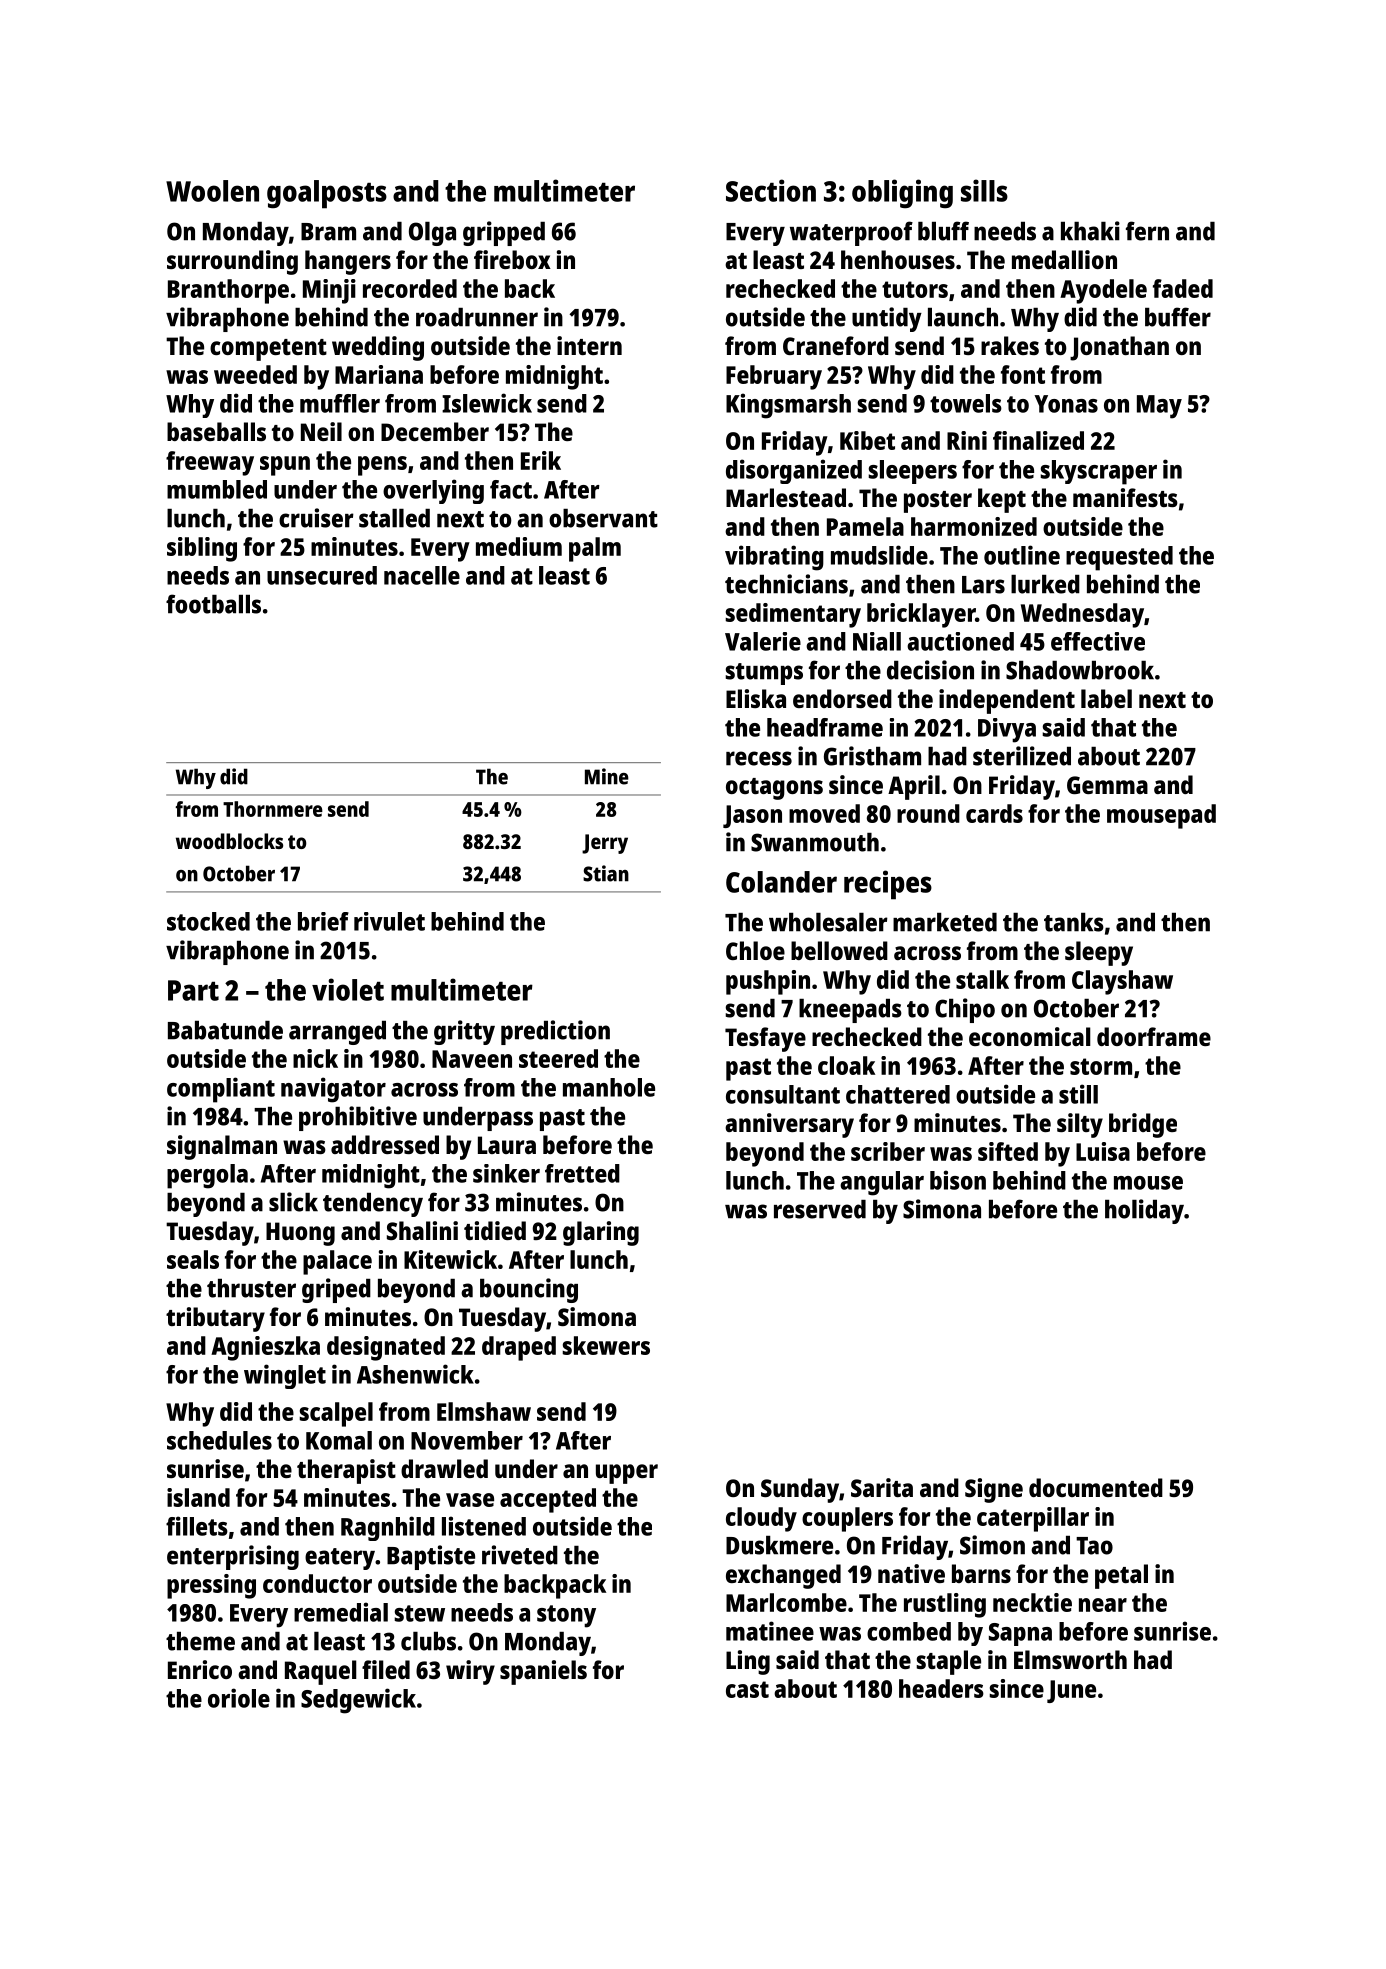  I want to click on Stian, so click(606, 873).
